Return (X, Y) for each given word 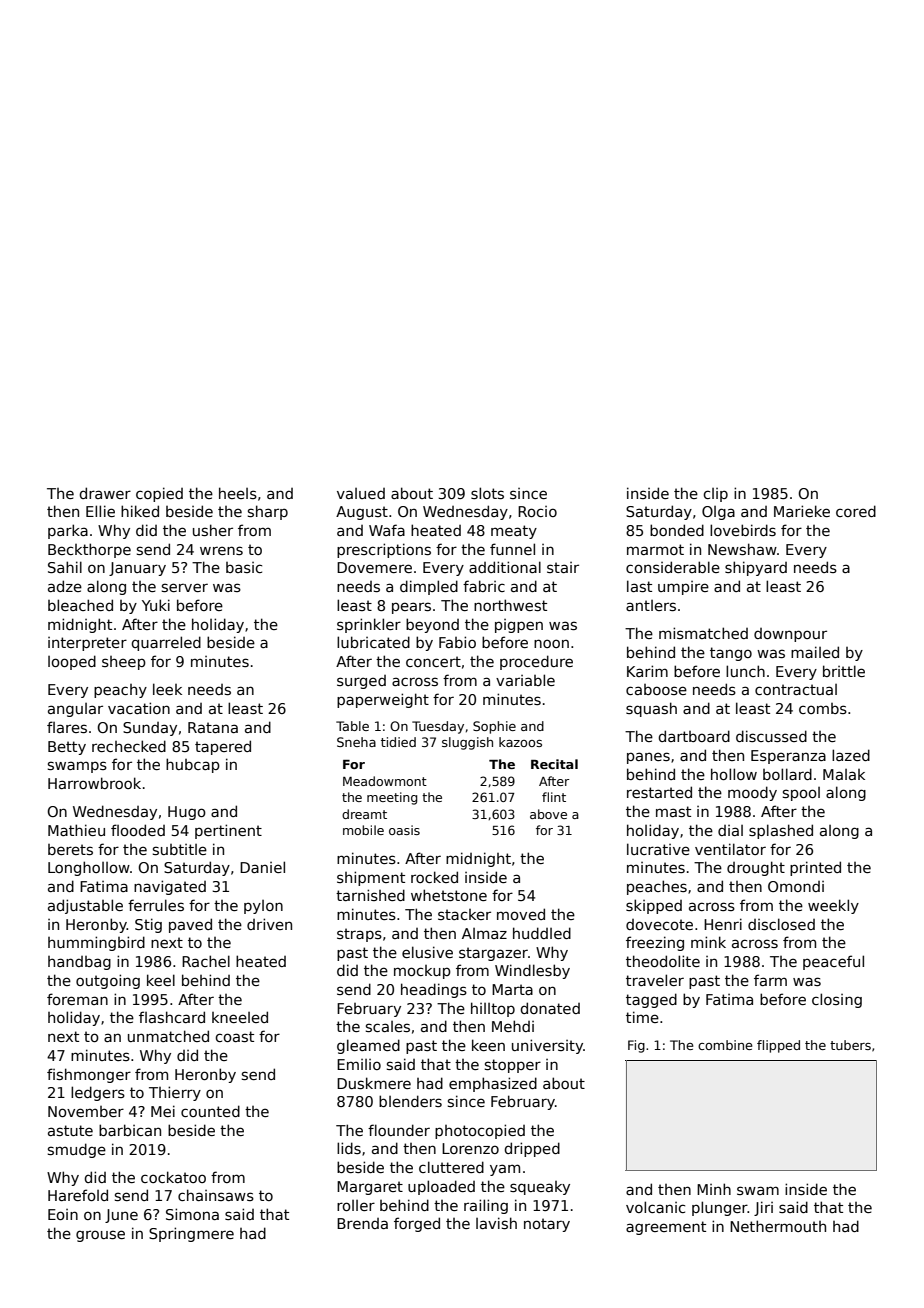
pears (411, 608)
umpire (683, 588)
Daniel (262, 867)
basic (244, 567)
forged (417, 1224)
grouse (100, 1236)
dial (730, 830)
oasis (404, 830)
